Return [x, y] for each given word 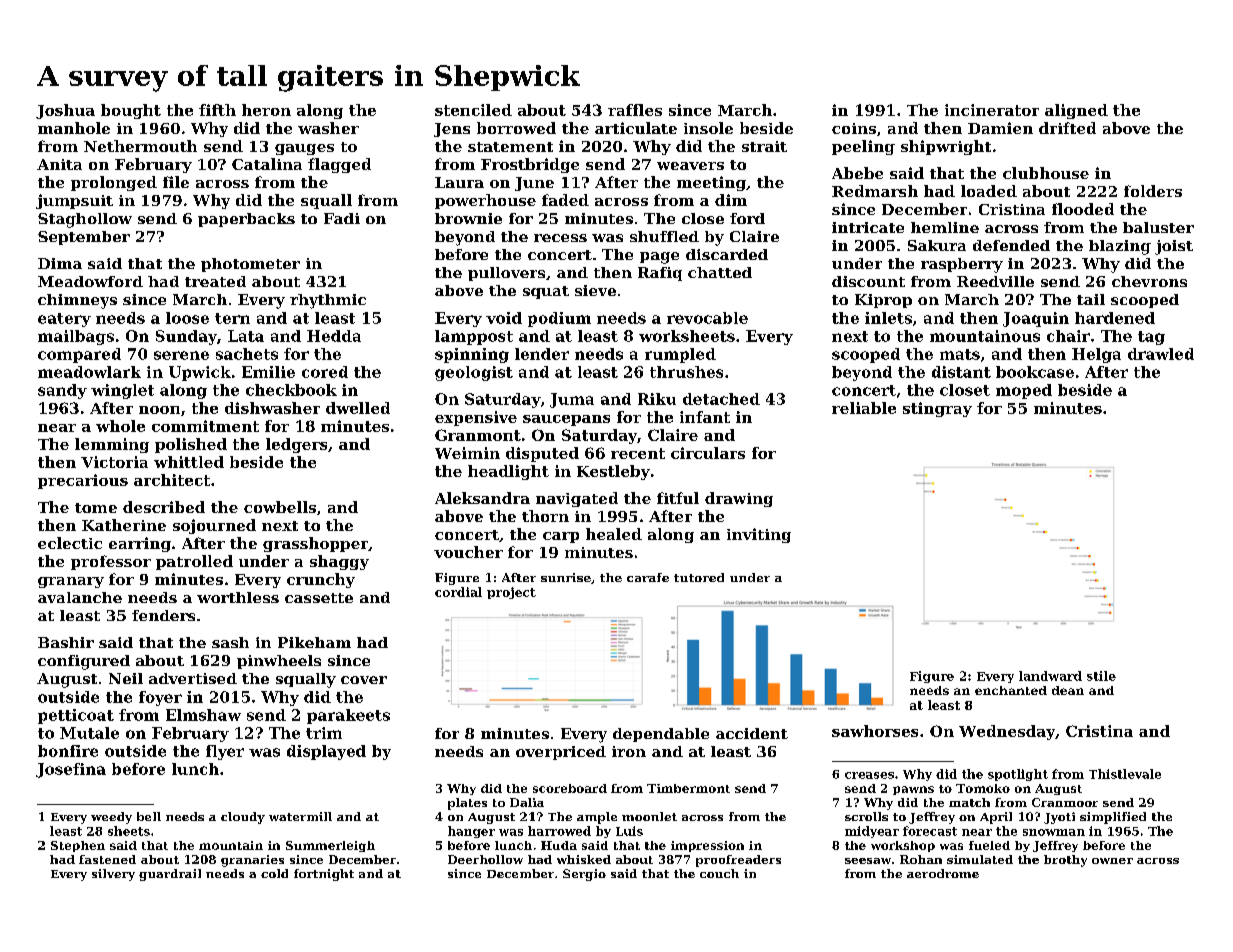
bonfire [68, 751]
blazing [1120, 247]
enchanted [1011, 690]
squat [546, 292]
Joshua [65, 111]
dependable [661, 735]
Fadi [342, 218]
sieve [595, 290]
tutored [699, 577]
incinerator [992, 110]
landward [1050, 676]
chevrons [1149, 281]
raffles [635, 110]
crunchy [321, 580]
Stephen [78, 846]
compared [79, 355]
